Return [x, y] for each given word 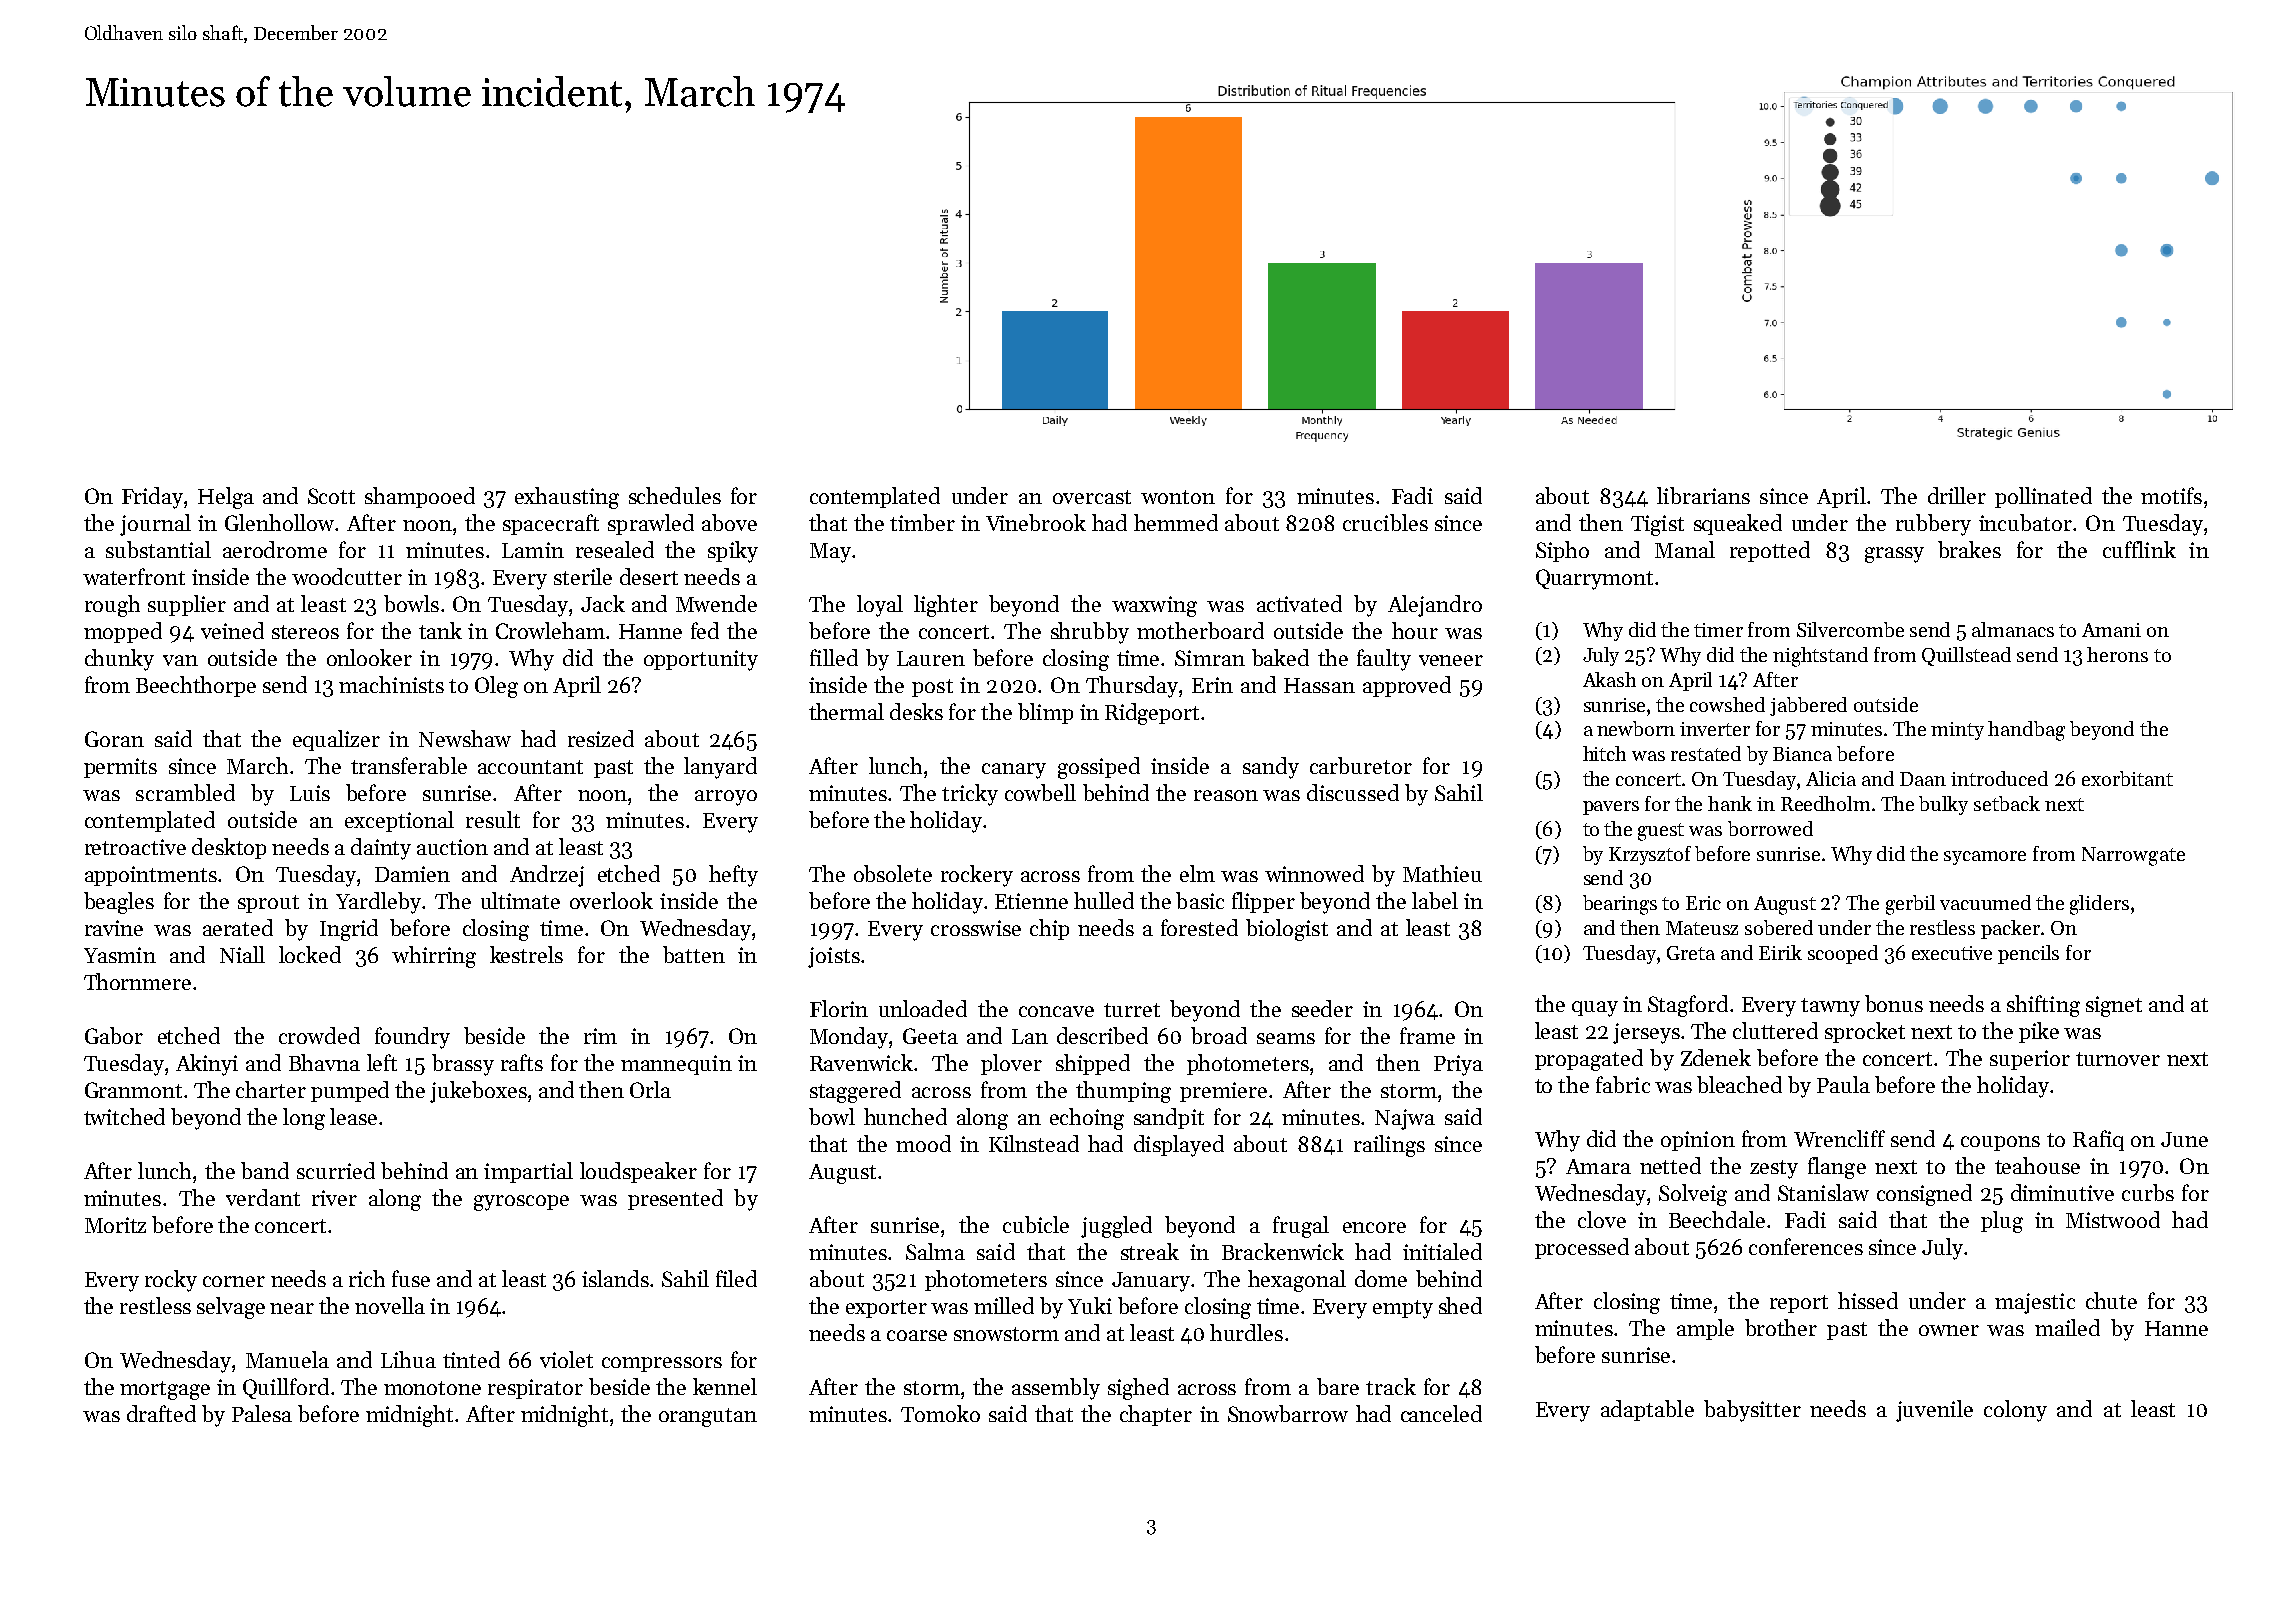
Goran [114, 739]
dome [1381, 1278]
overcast [1092, 497]
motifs [2171, 495]
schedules [675, 495]
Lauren [931, 658]
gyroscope [521, 1203]
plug [2002, 1222]
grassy [1894, 555]
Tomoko [940, 1413]
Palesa [262, 1413]
